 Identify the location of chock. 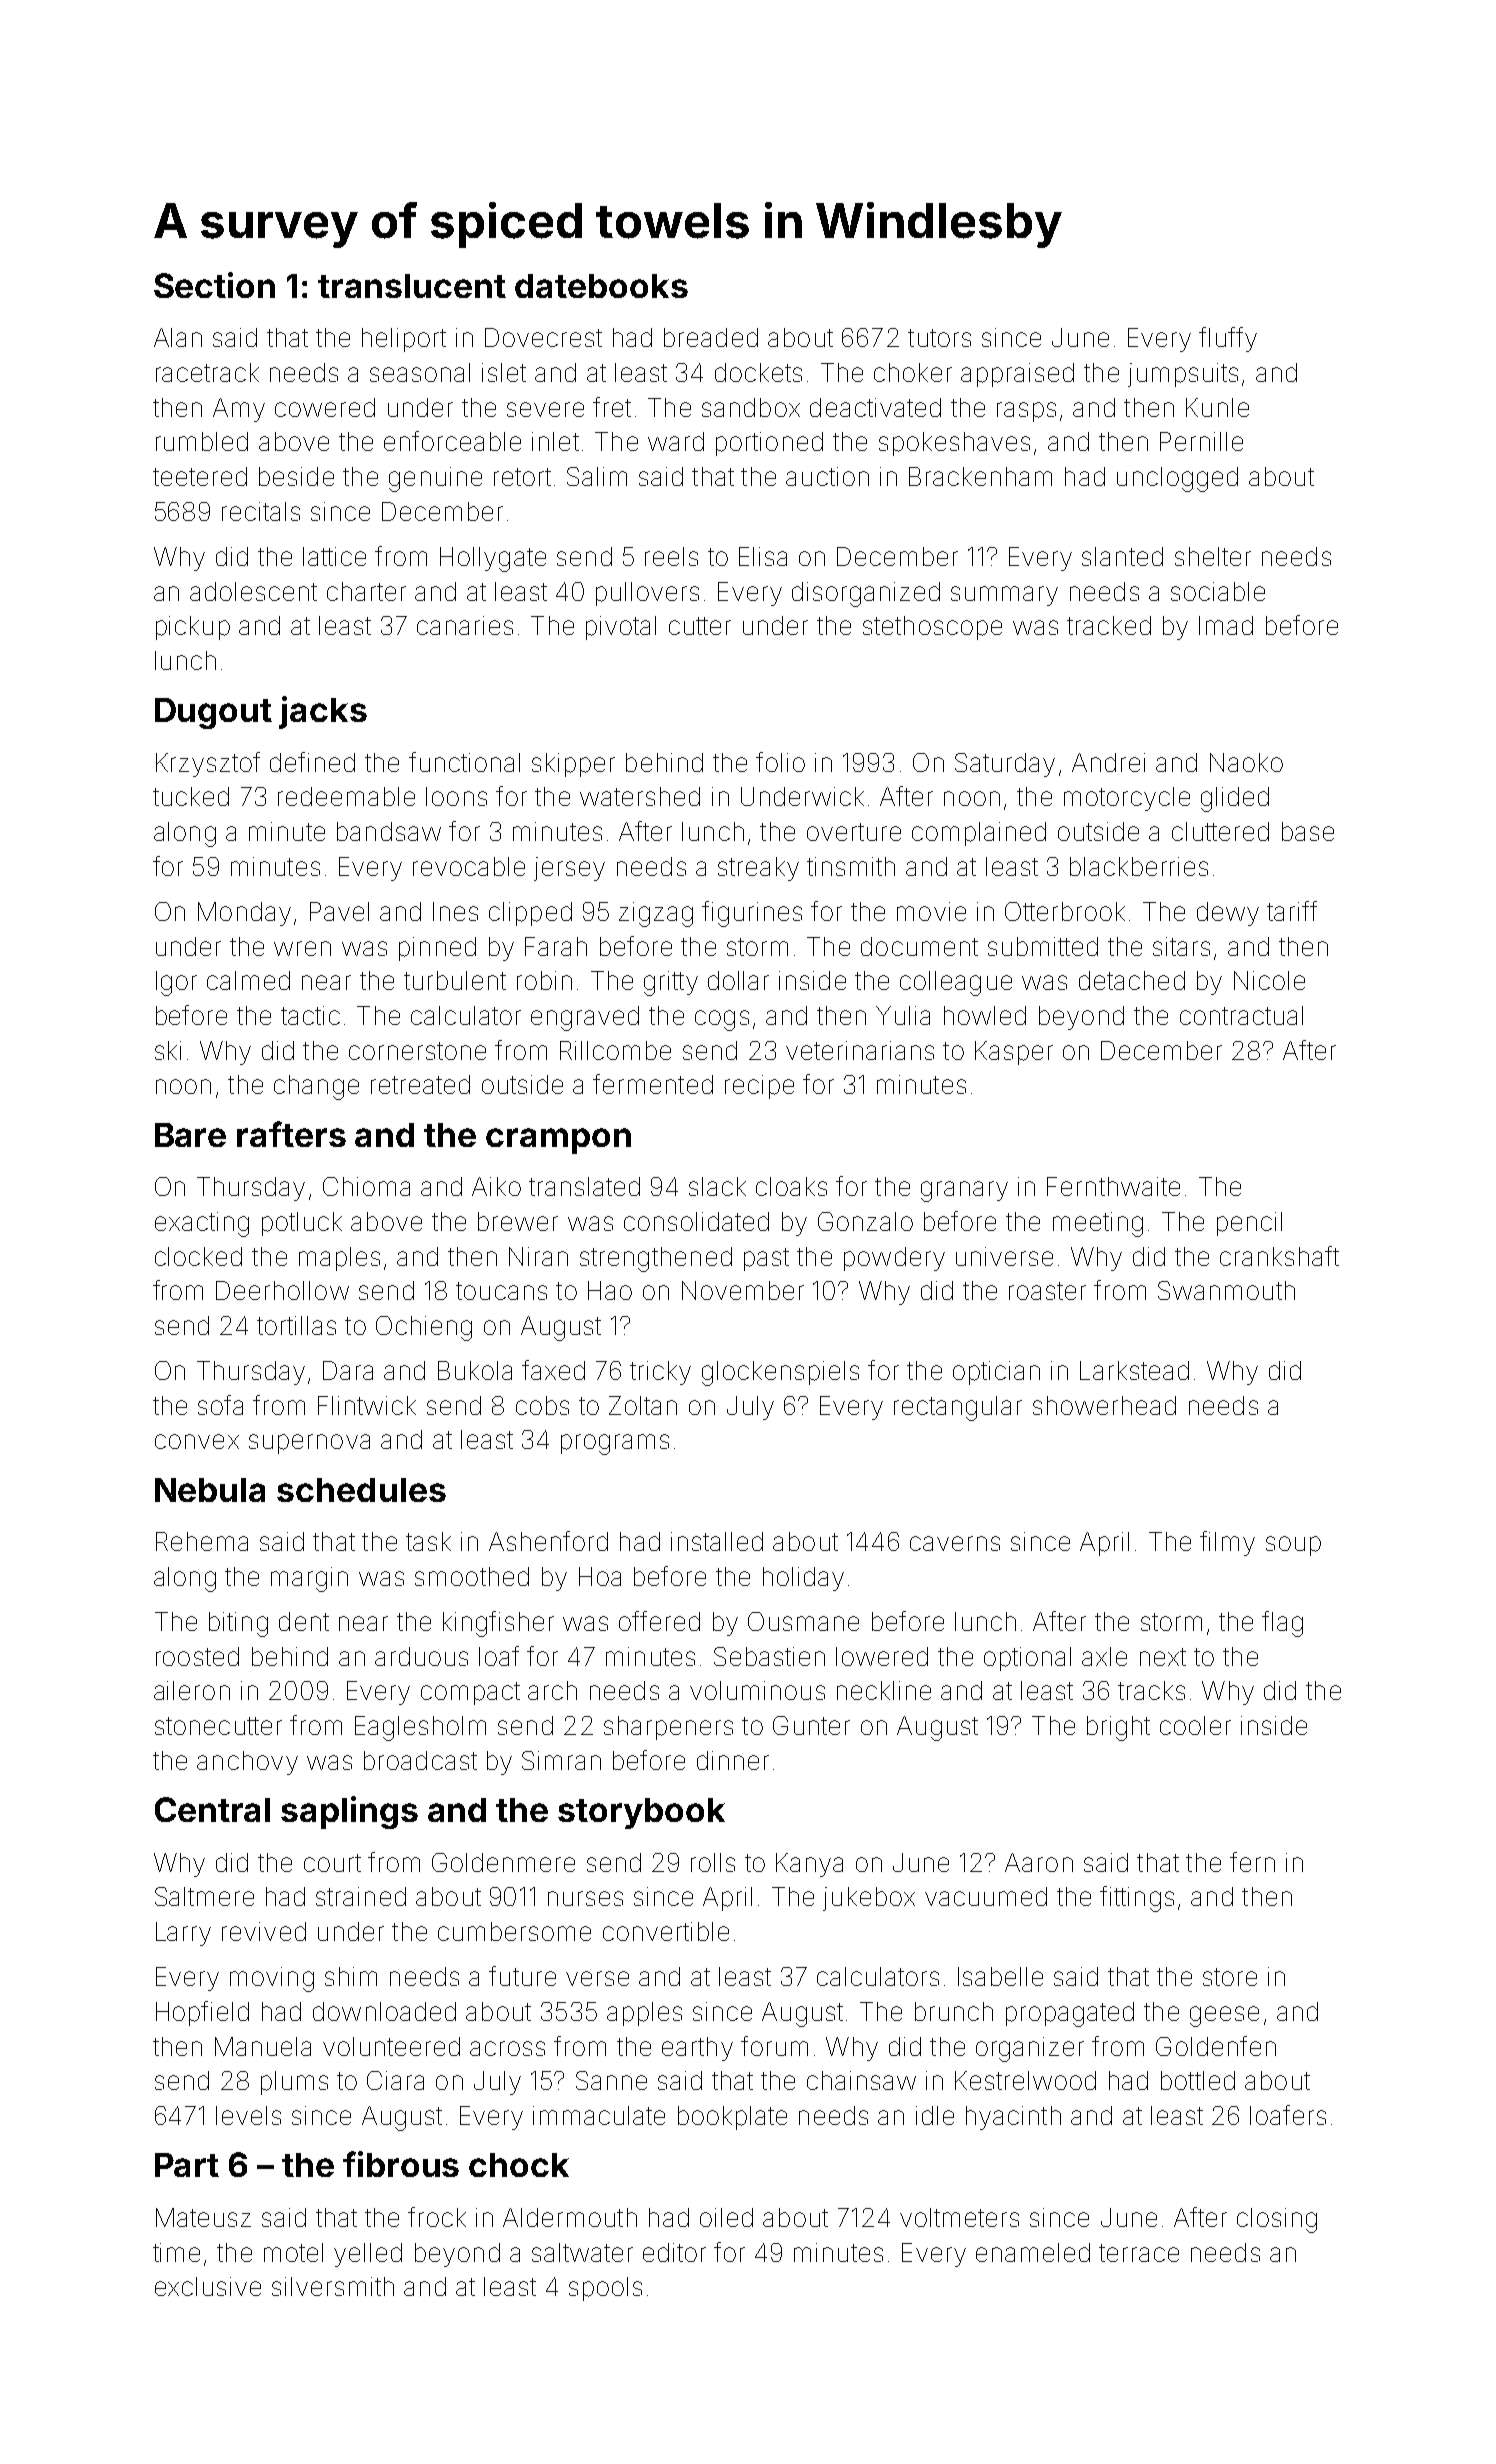
(519, 2165).
